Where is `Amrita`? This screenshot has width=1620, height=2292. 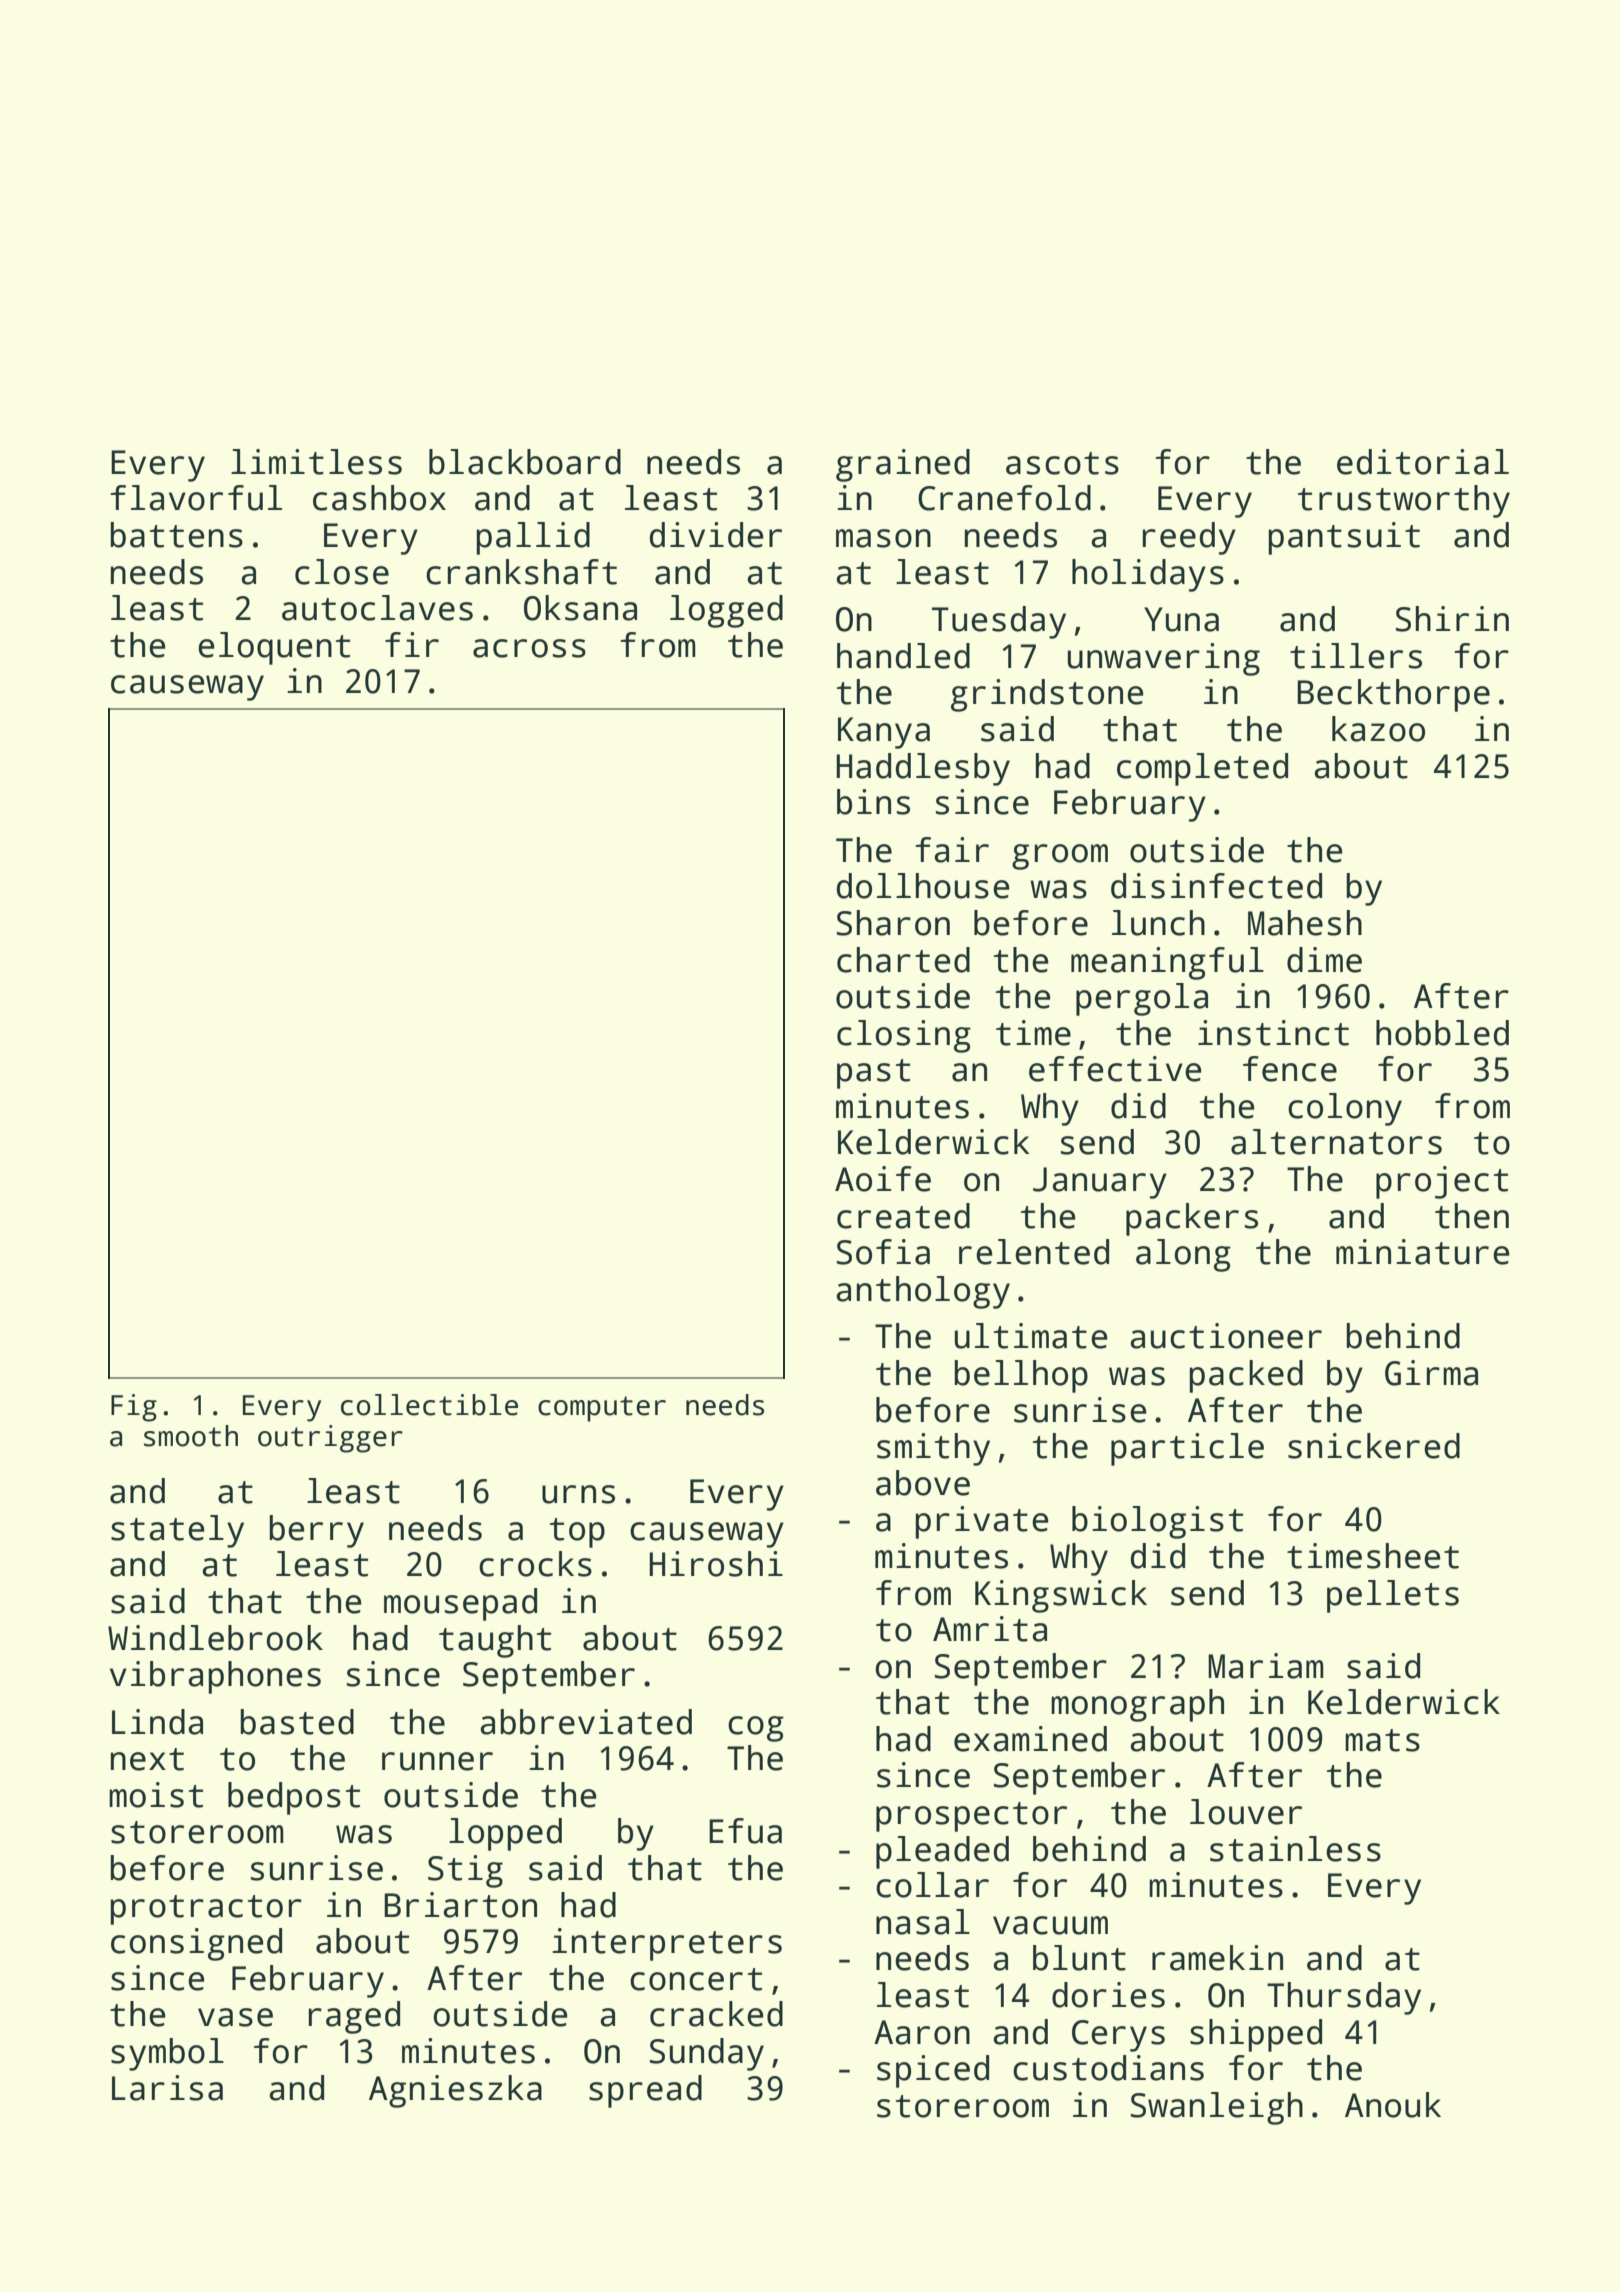
Amrita is located at coordinates (990, 1629).
